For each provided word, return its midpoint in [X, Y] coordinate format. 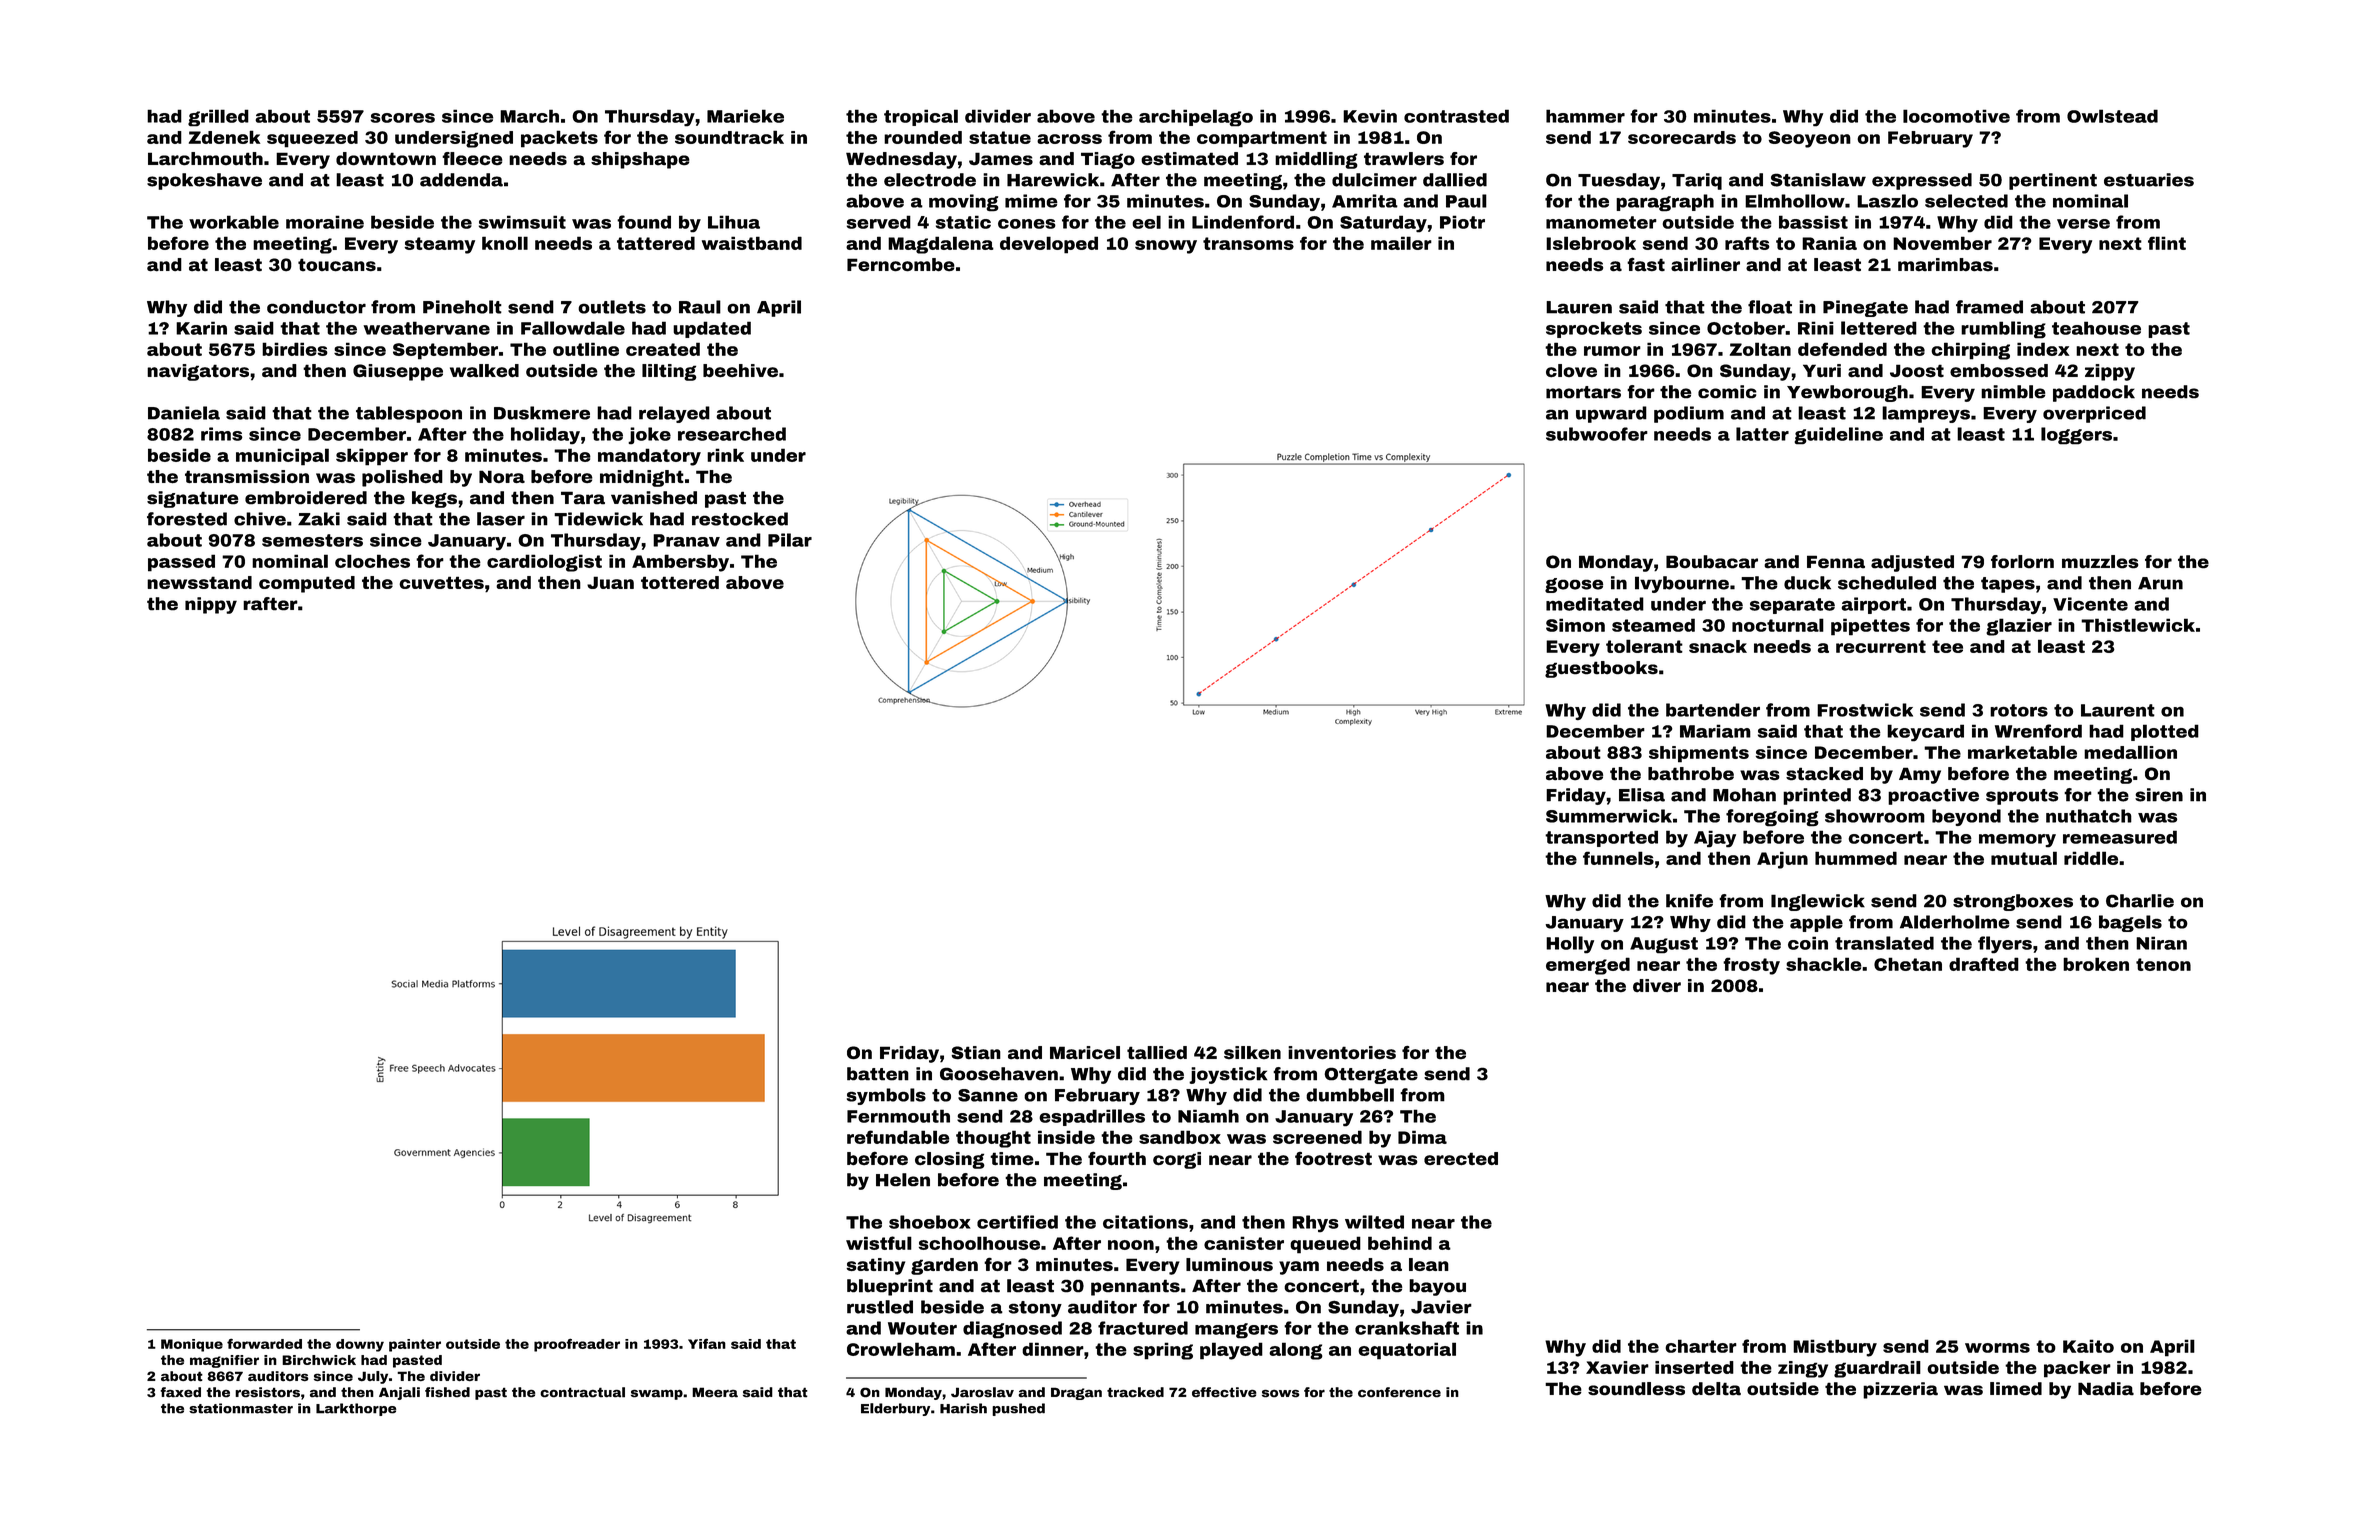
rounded [923, 137]
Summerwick [1609, 816]
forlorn [2022, 562]
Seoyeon [1810, 139]
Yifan [707, 1343]
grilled [218, 118]
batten [878, 1074]
